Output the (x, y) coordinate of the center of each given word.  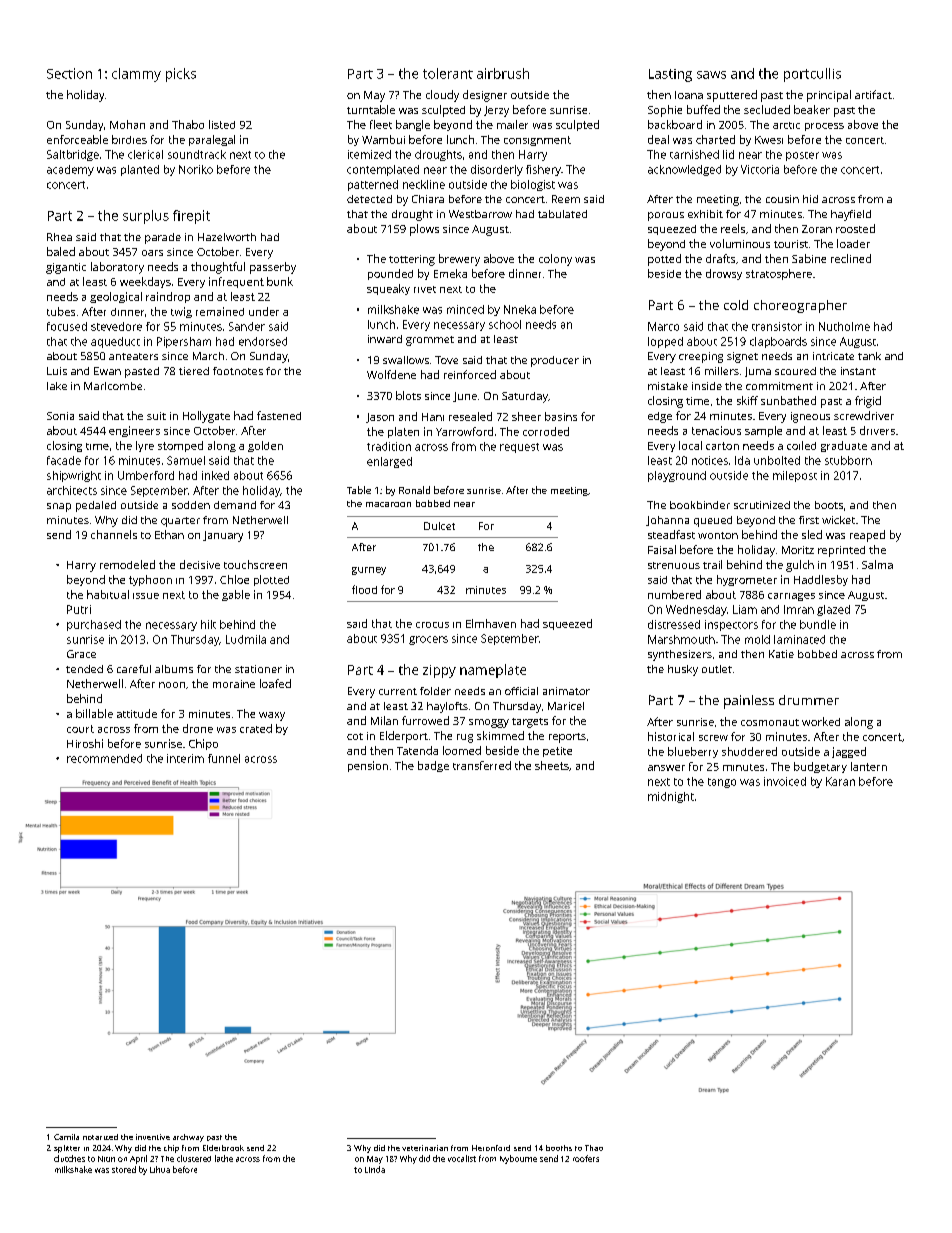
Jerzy (496, 111)
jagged (849, 752)
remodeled (127, 564)
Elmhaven (491, 623)
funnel (224, 758)
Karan (840, 781)
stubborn (848, 460)
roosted (855, 228)
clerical (145, 154)
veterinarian (425, 1148)
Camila (66, 1137)
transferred (482, 765)
